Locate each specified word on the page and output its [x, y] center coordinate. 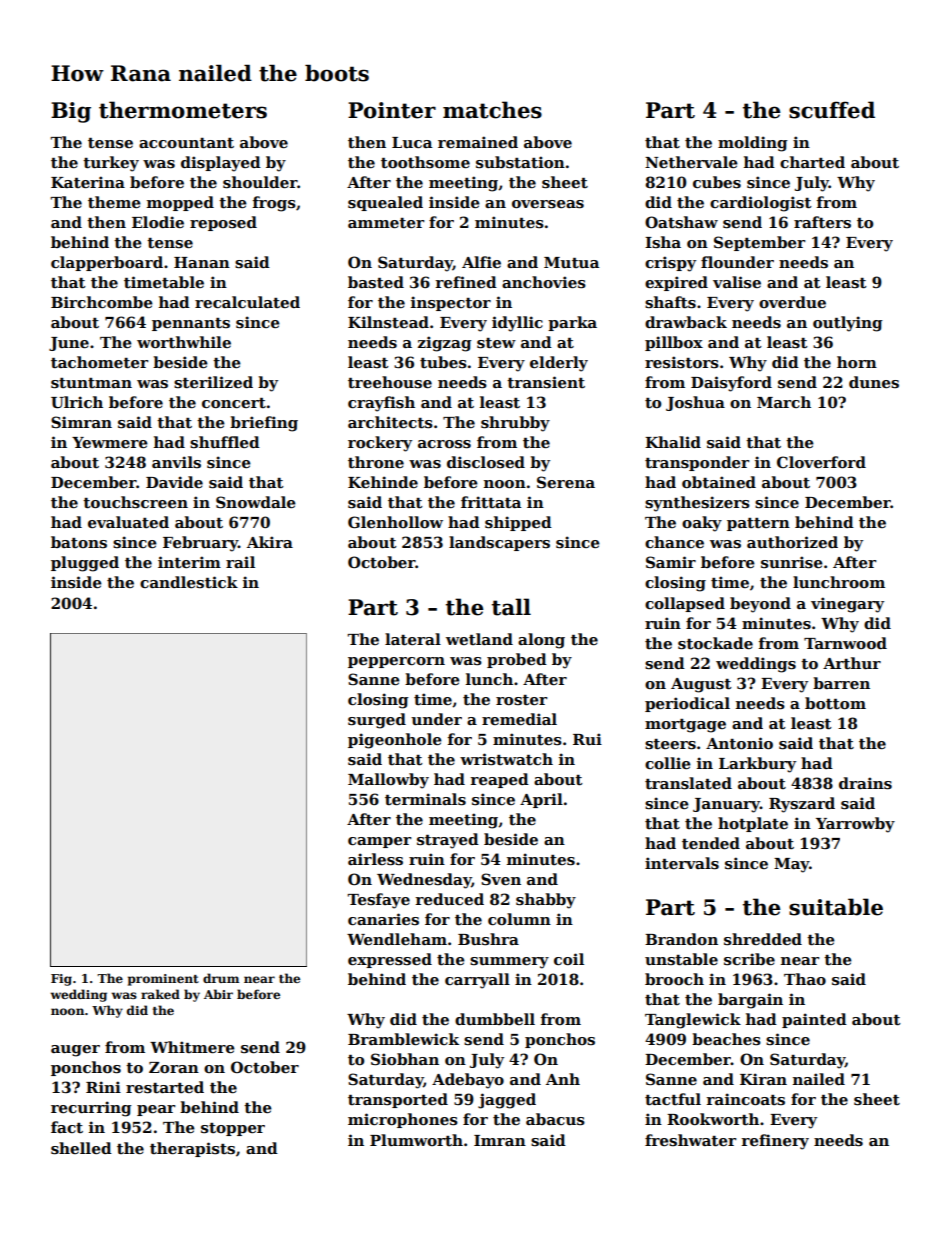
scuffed [832, 110]
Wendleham [397, 939]
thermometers [183, 110]
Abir [218, 994]
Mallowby [388, 781]
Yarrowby [855, 825]
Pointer [392, 110]
